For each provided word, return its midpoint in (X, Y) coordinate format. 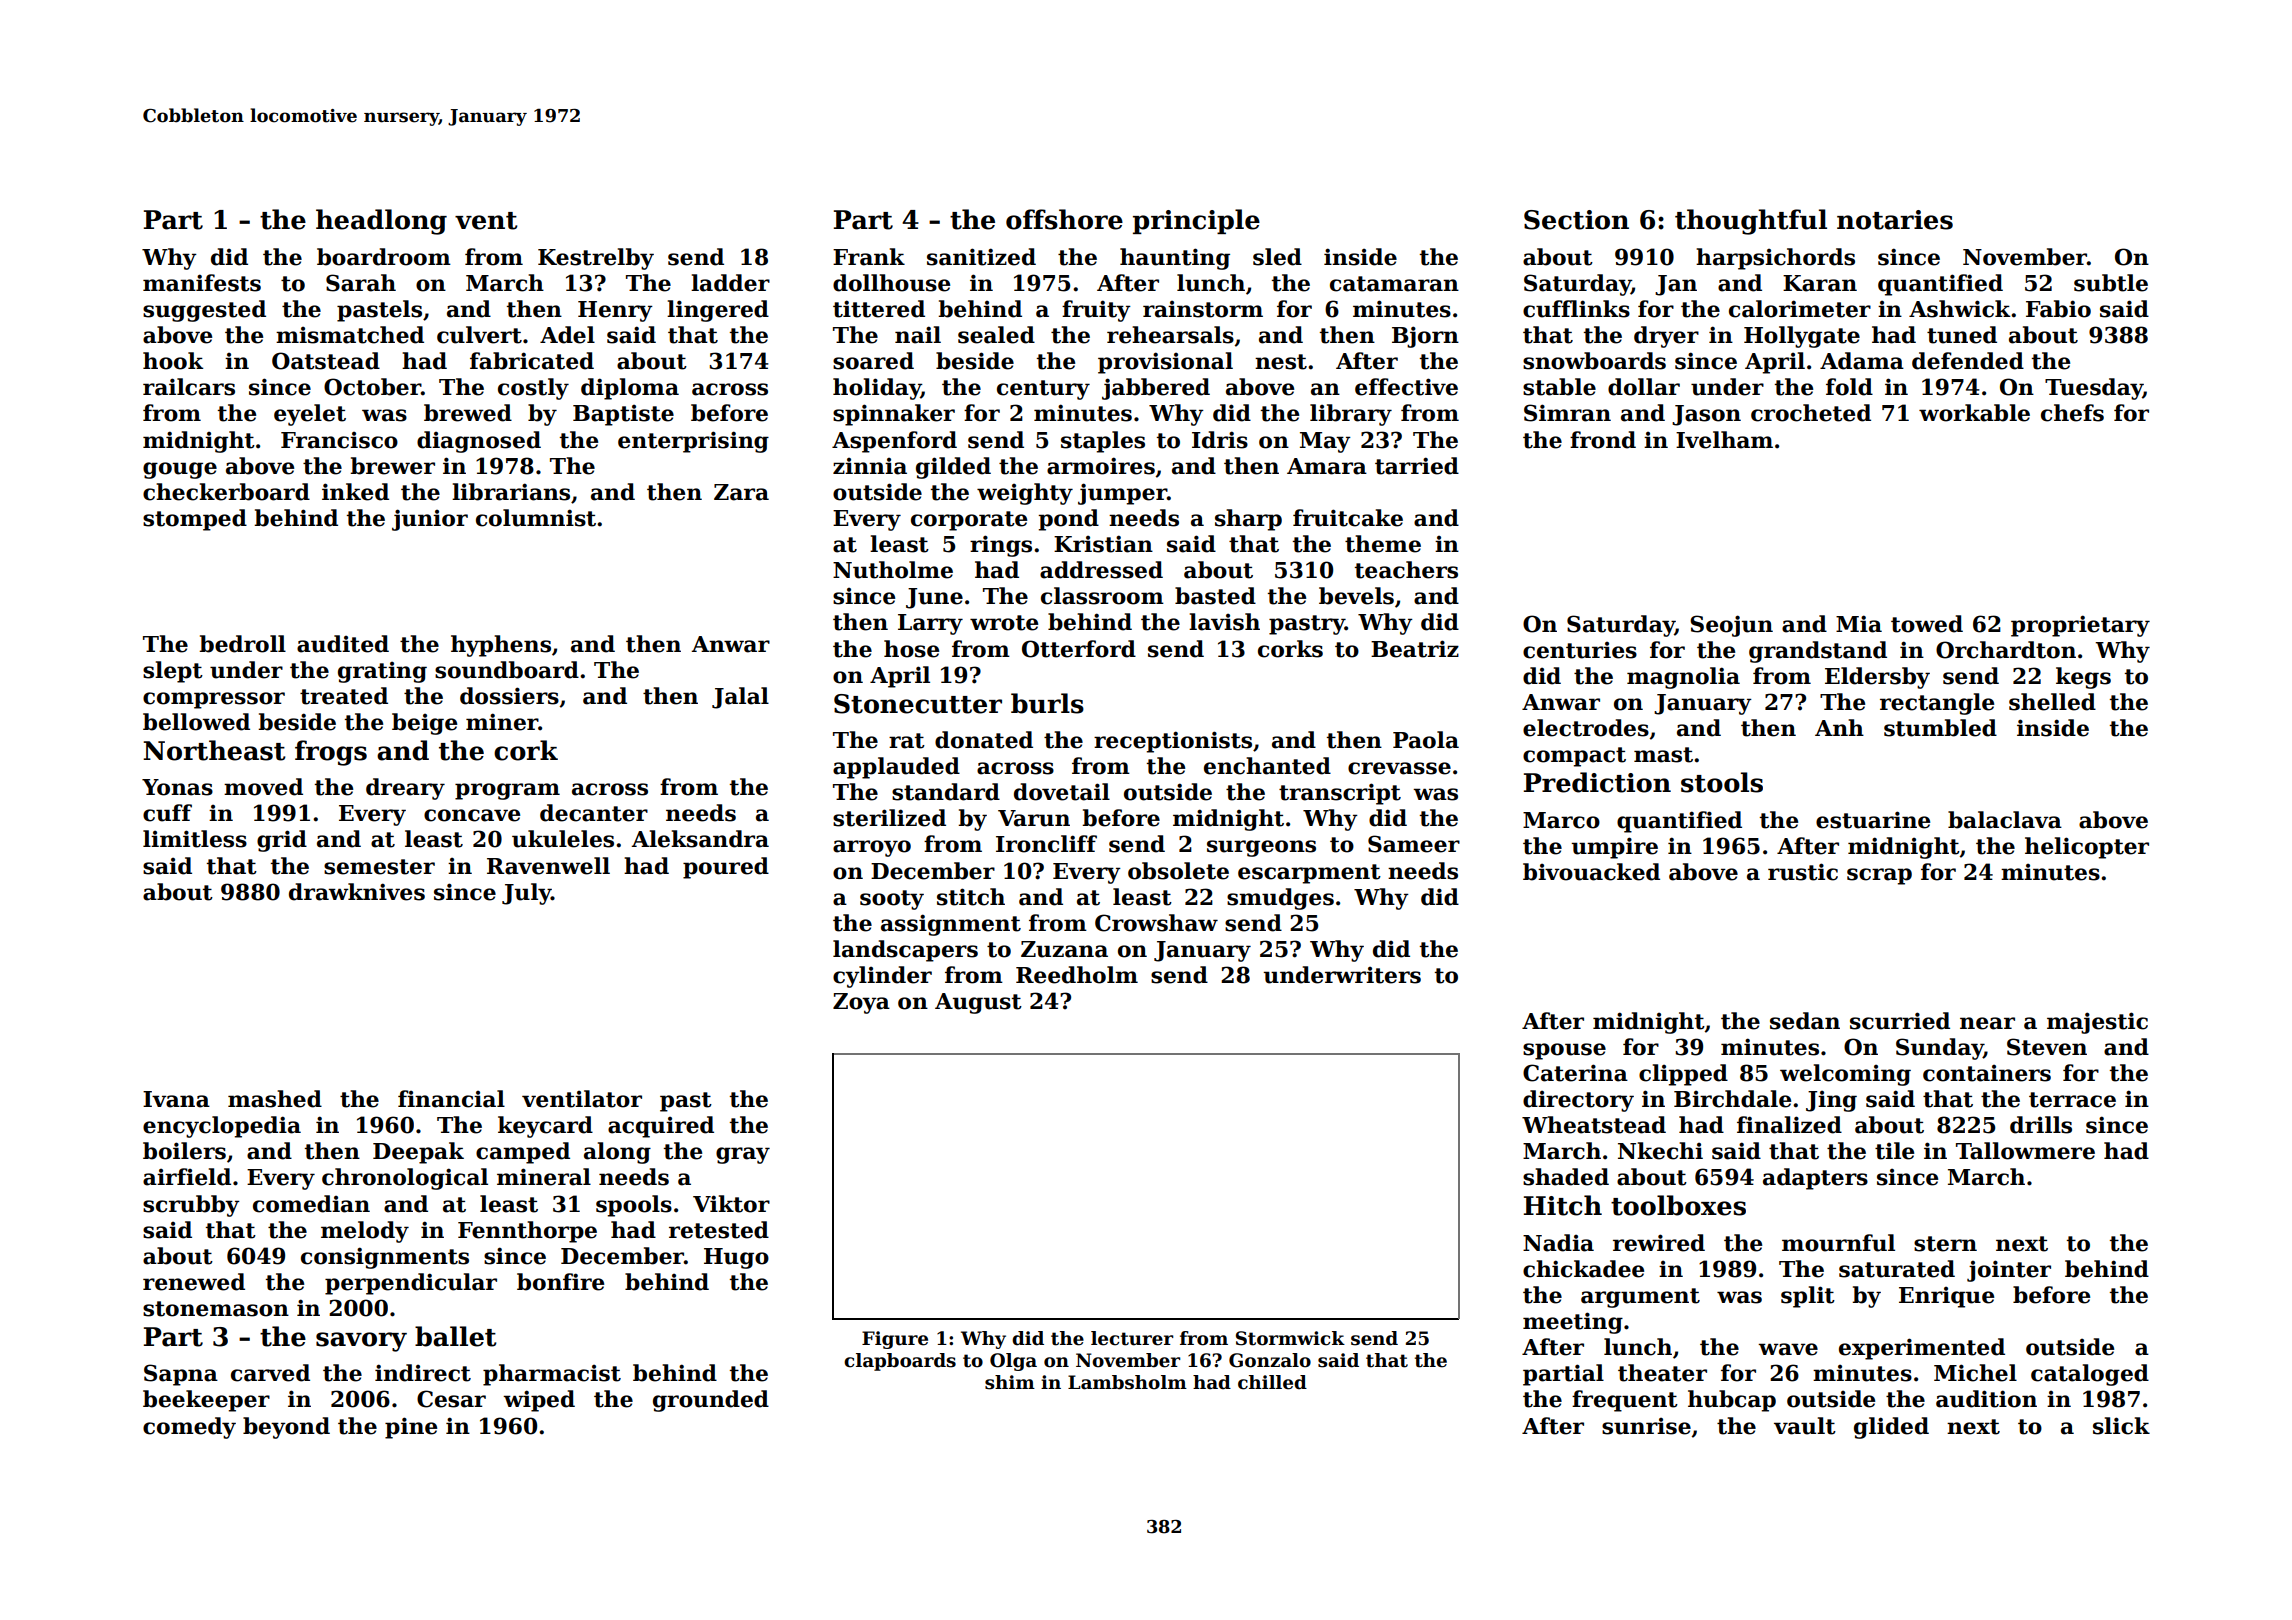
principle (1196, 221)
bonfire (560, 1282)
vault (1805, 1426)
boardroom (384, 257)
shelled (2052, 702)
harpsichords (1775, 259)
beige (424, 724)
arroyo (872, 848)
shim (1010, 1382)
